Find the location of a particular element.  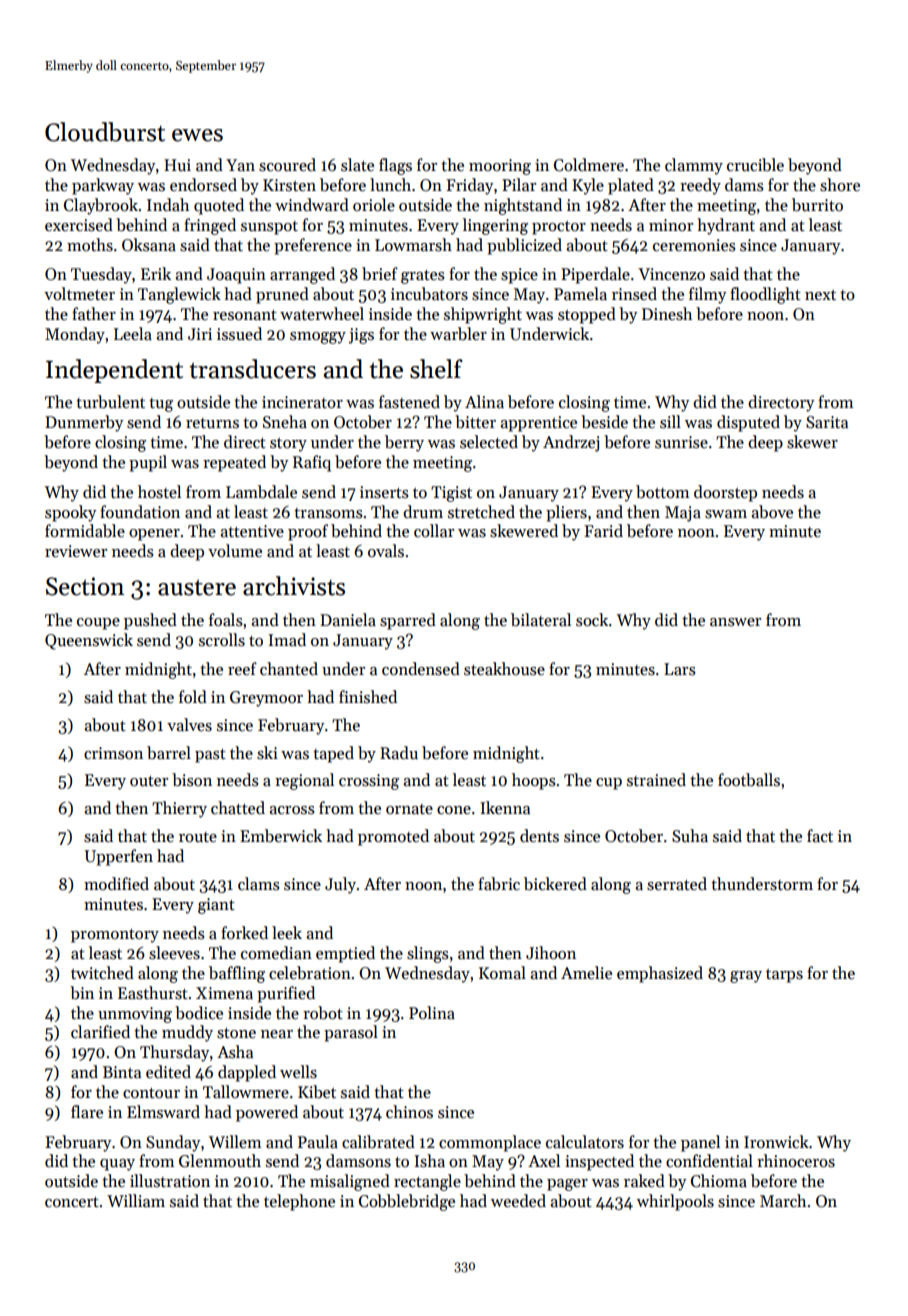

warbler is located at coordinates (458, 334).
